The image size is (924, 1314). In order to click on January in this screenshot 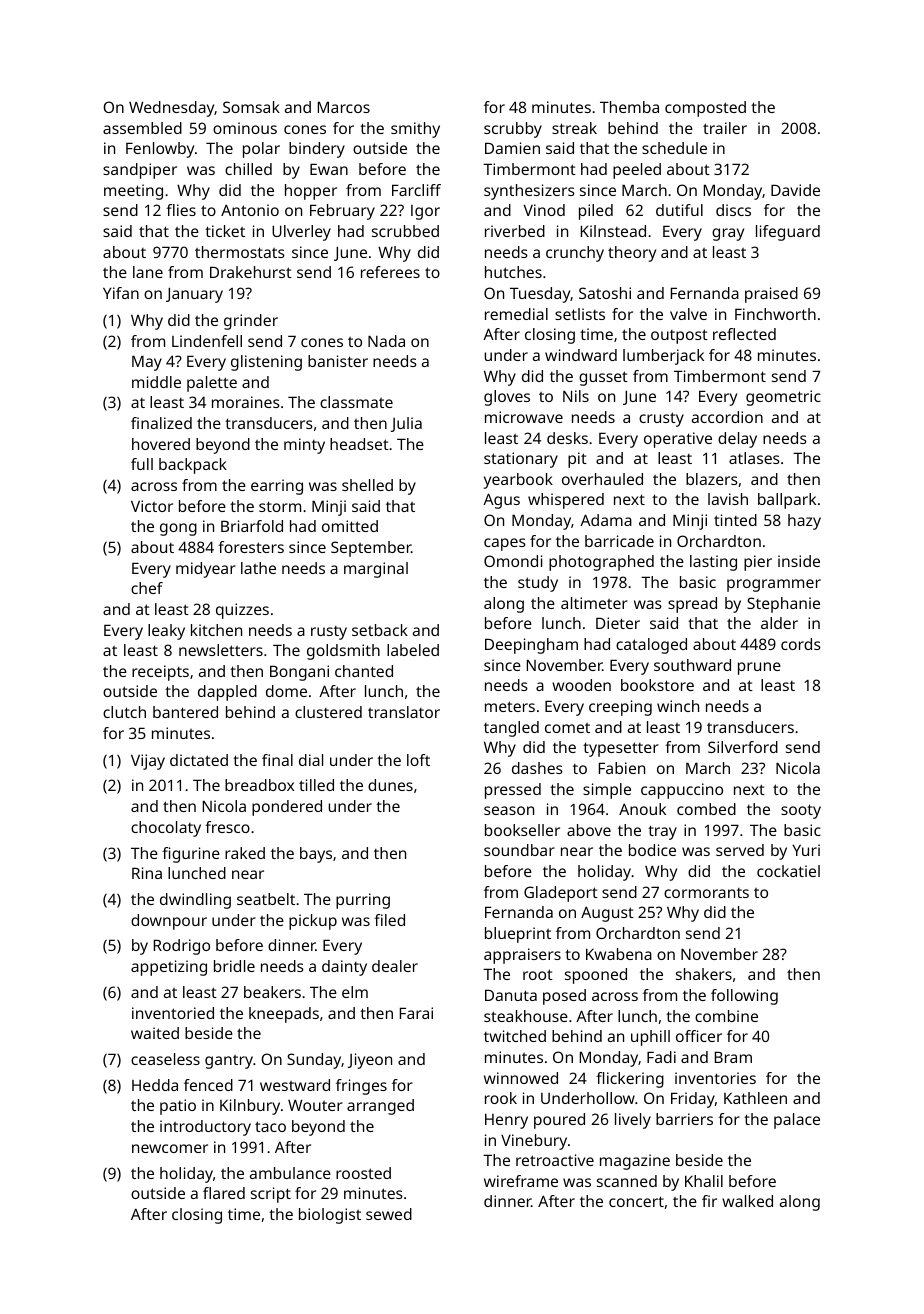, I will do `click(194, 295)`.
